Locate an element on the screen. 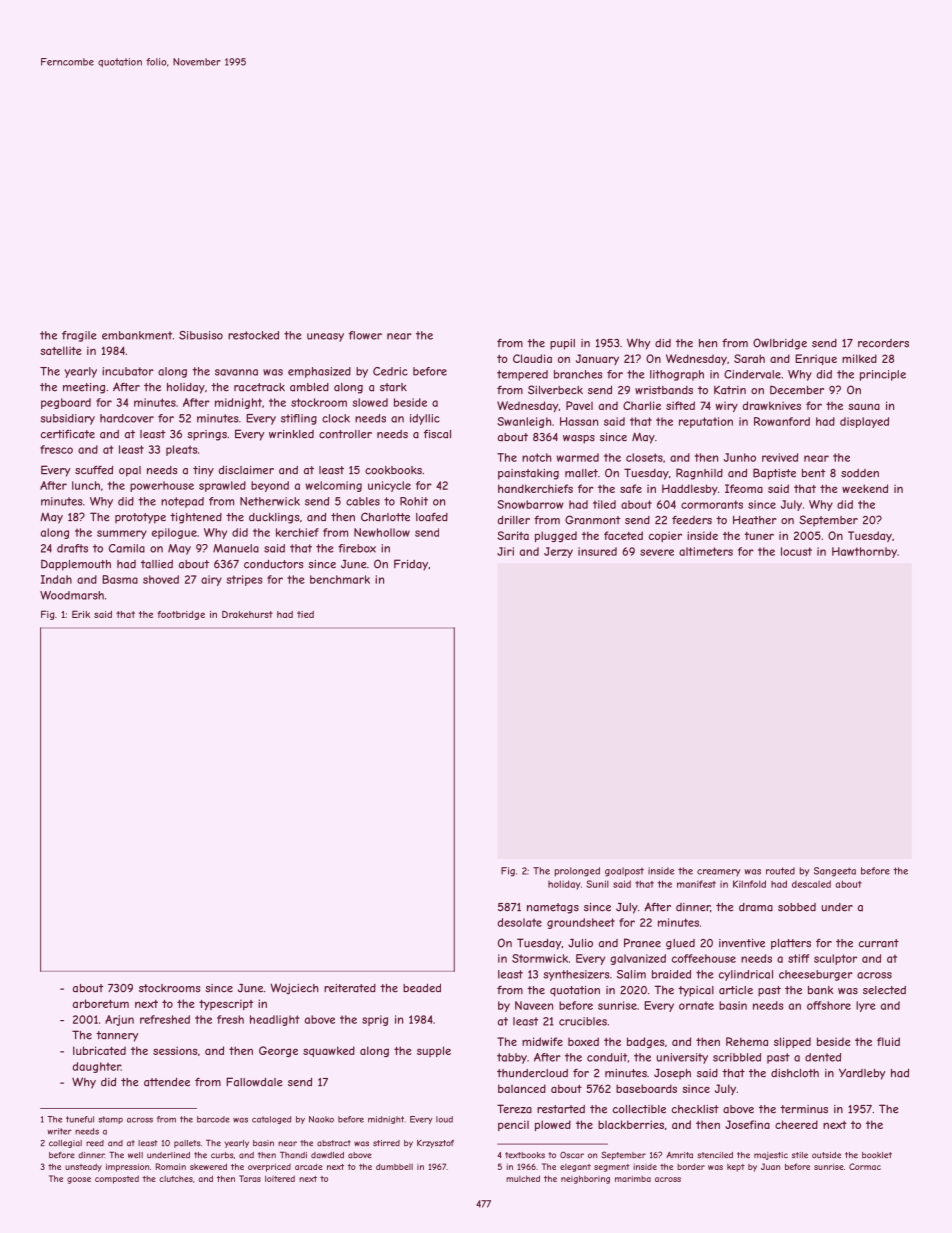 The width and height of the screenshot is (952, 1233). fiscal is located at coordinates (437, 434).
